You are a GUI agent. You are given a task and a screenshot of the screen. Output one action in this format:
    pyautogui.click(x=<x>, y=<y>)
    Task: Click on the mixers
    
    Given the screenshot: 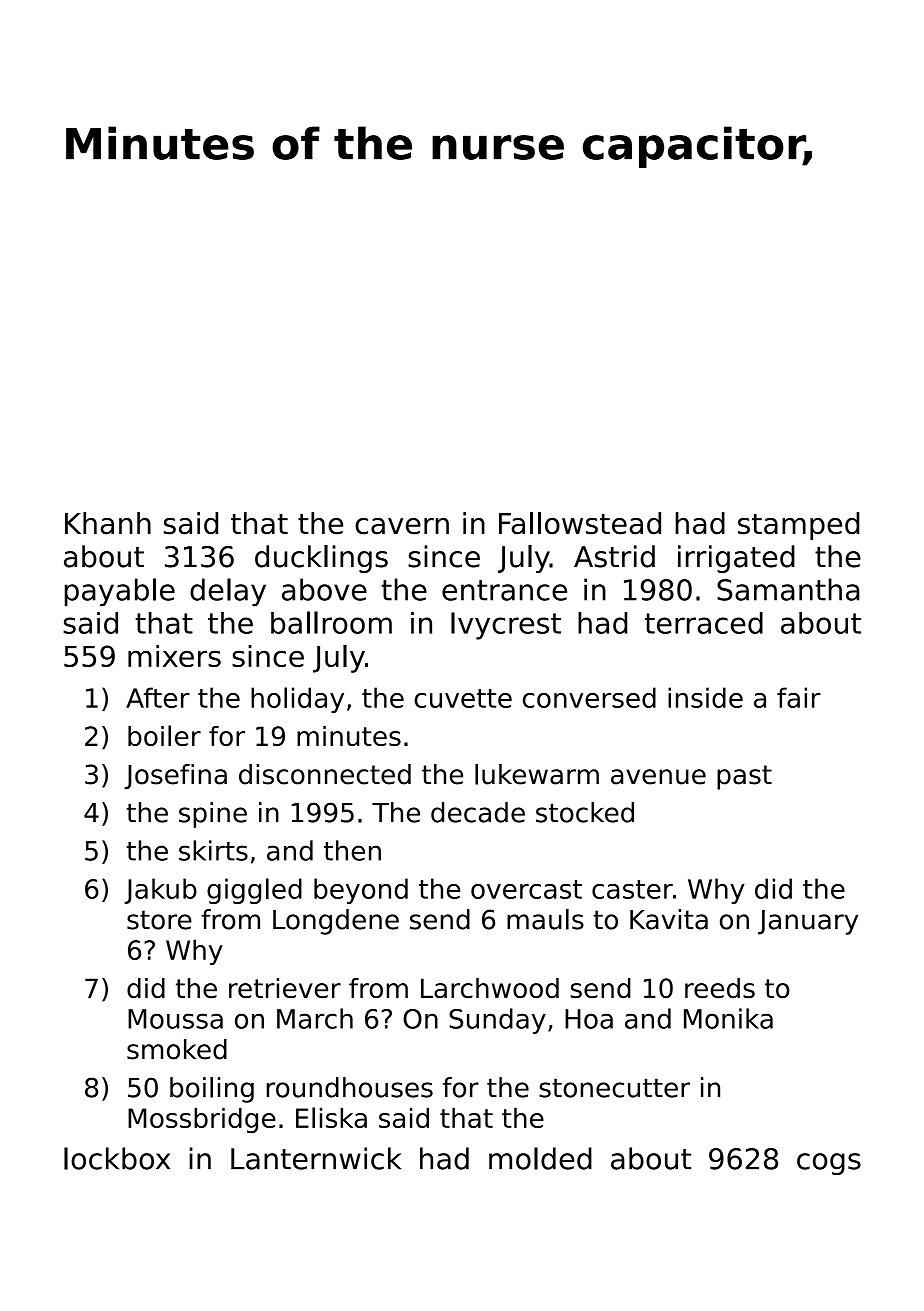 What is the action you would take?
    pyautogui.click(x=174, y=656)
